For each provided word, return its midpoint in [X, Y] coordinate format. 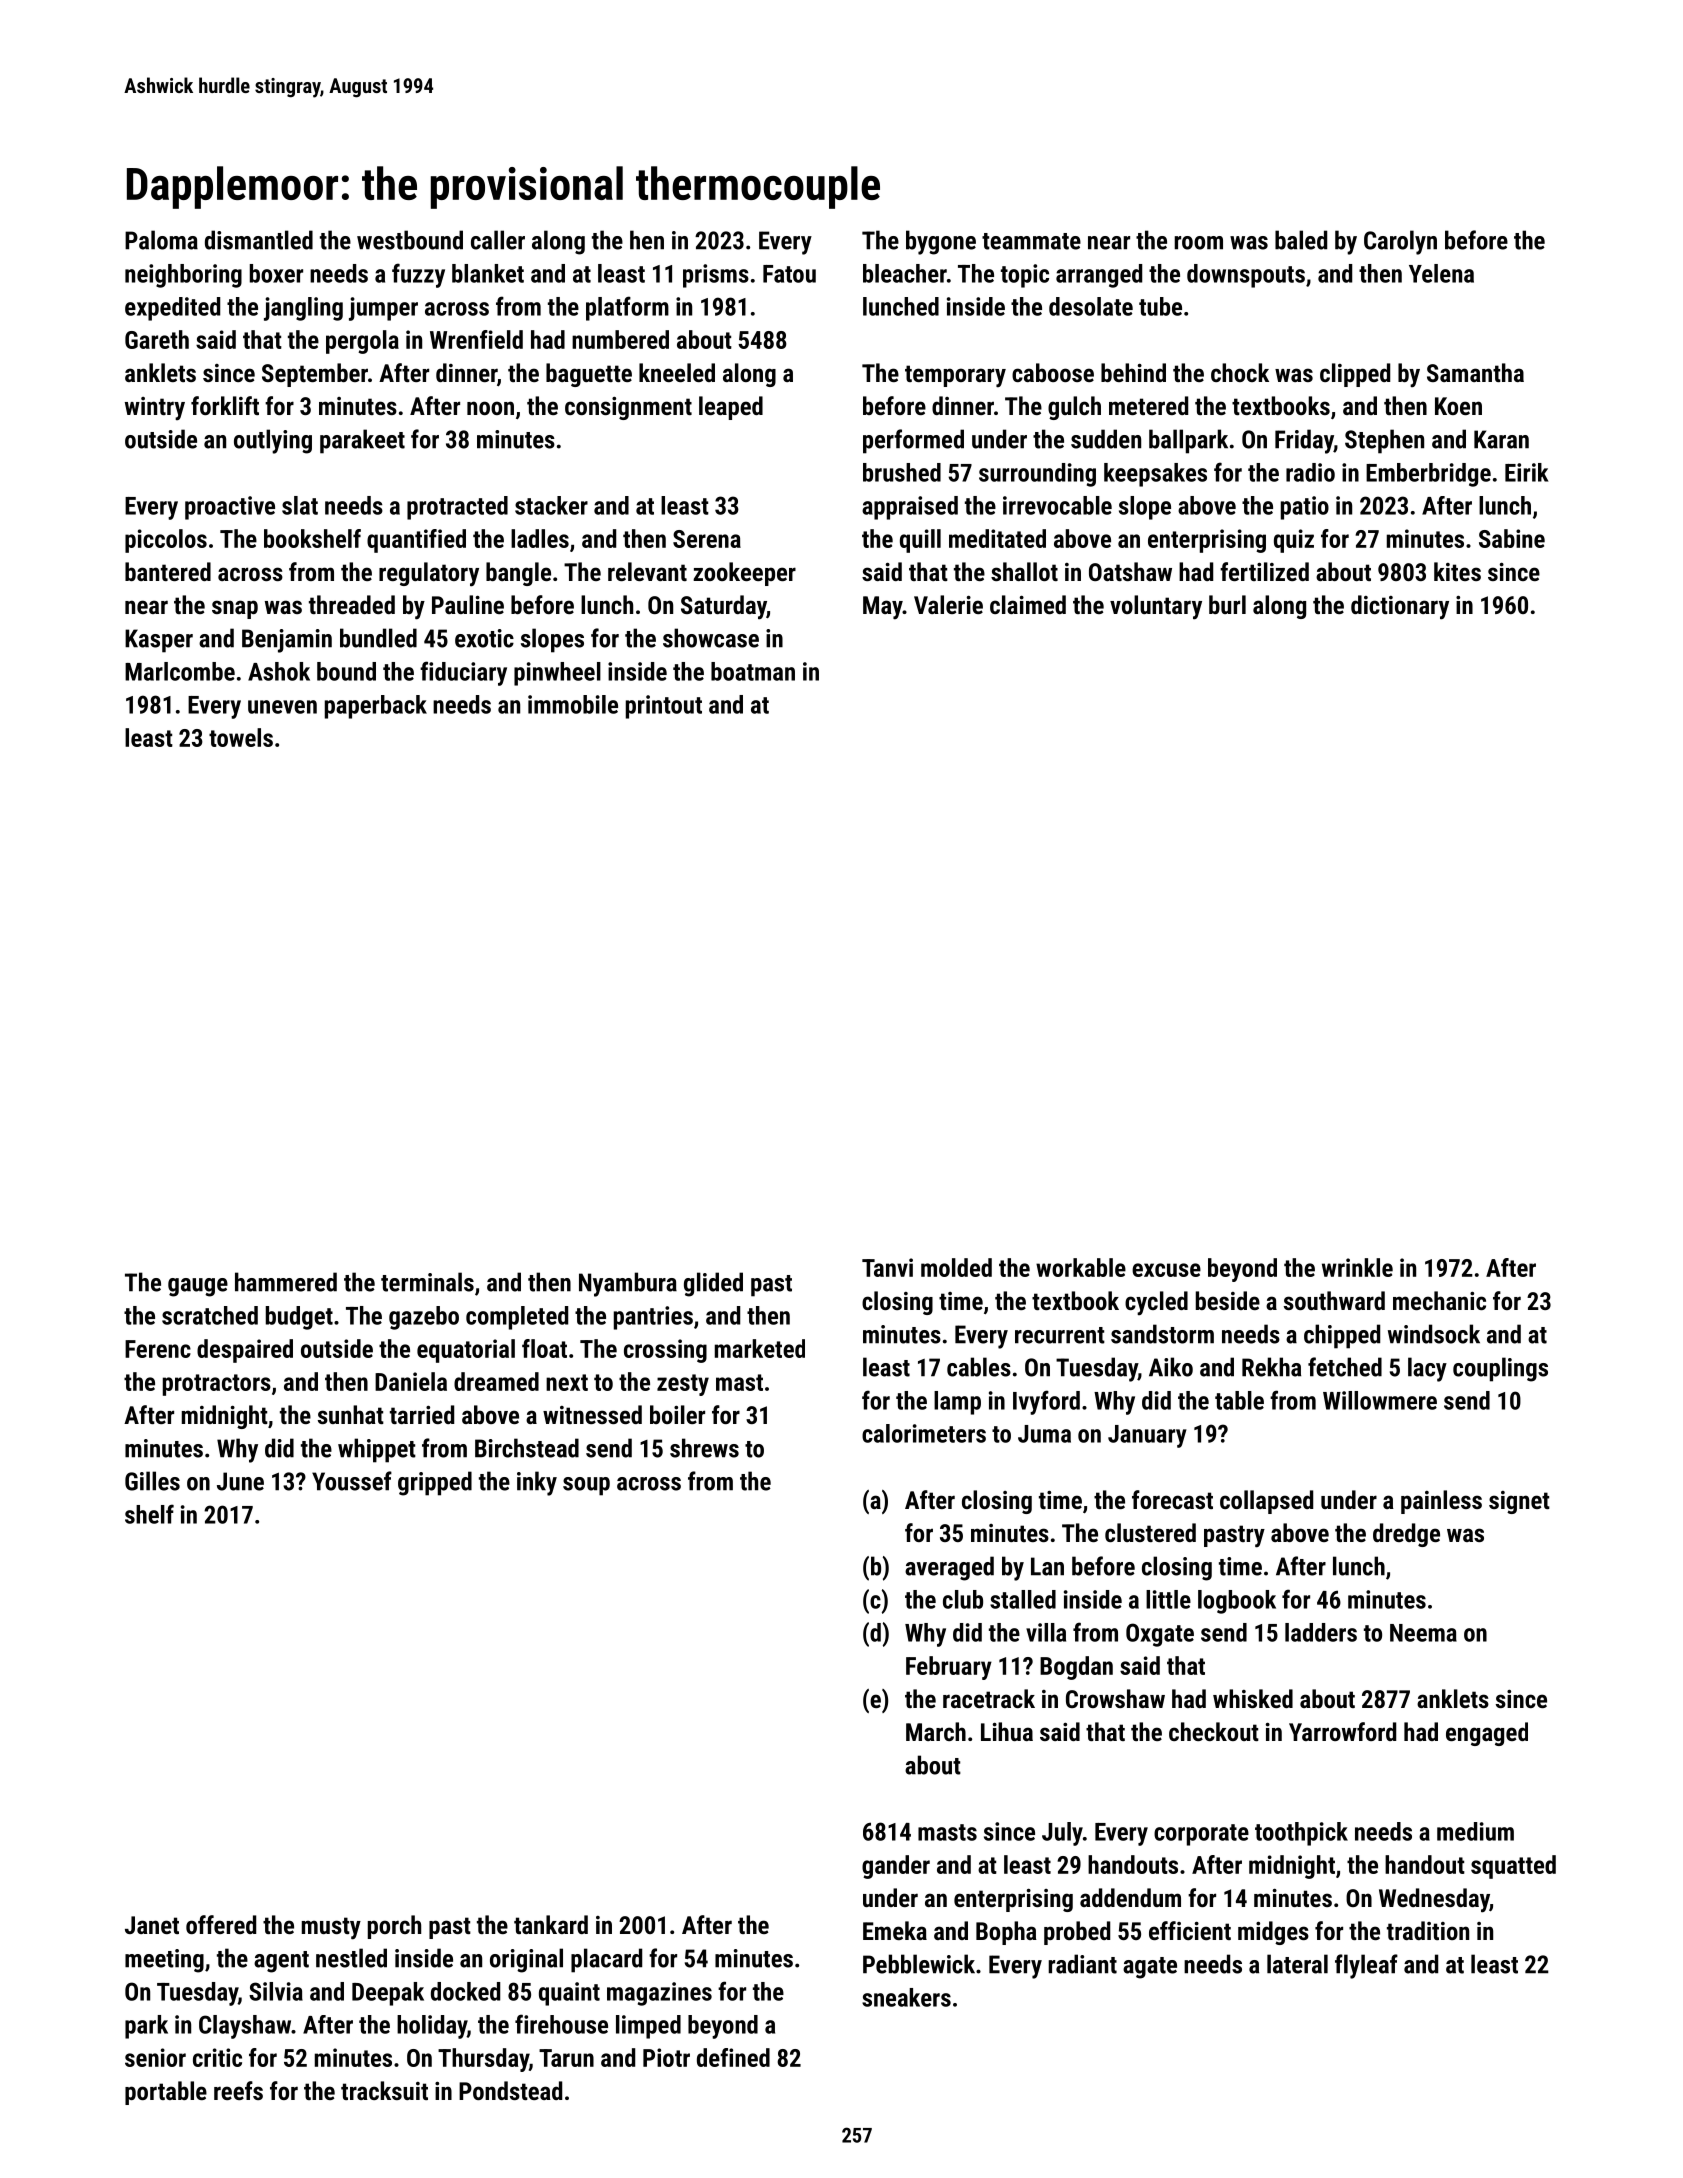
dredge [1406, 1535]
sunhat [351, 1414]
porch [394, 1927]
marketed [760, 1348]
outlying [273, 441]
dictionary [1400, 607]
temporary [955, 376]
